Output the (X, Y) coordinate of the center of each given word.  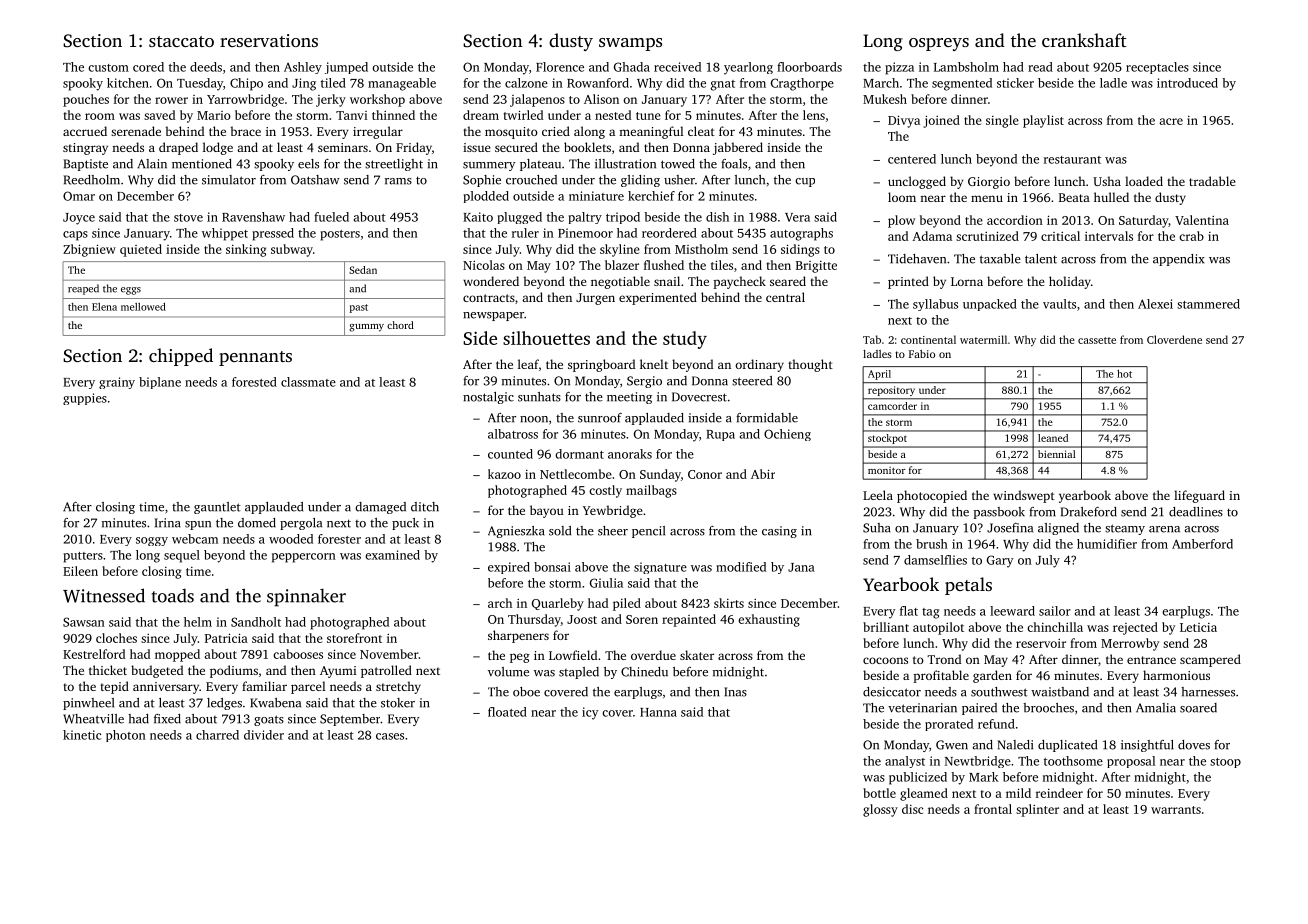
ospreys (939, 44)
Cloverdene (1174, 339)
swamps (630, 44)
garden (992, 676)
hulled (1111, 197)
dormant (579, 454)
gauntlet (217, 508)
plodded (486, 197)
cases (390, 736)
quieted (141, 250)
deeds (206, 67)
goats (269, 720)
